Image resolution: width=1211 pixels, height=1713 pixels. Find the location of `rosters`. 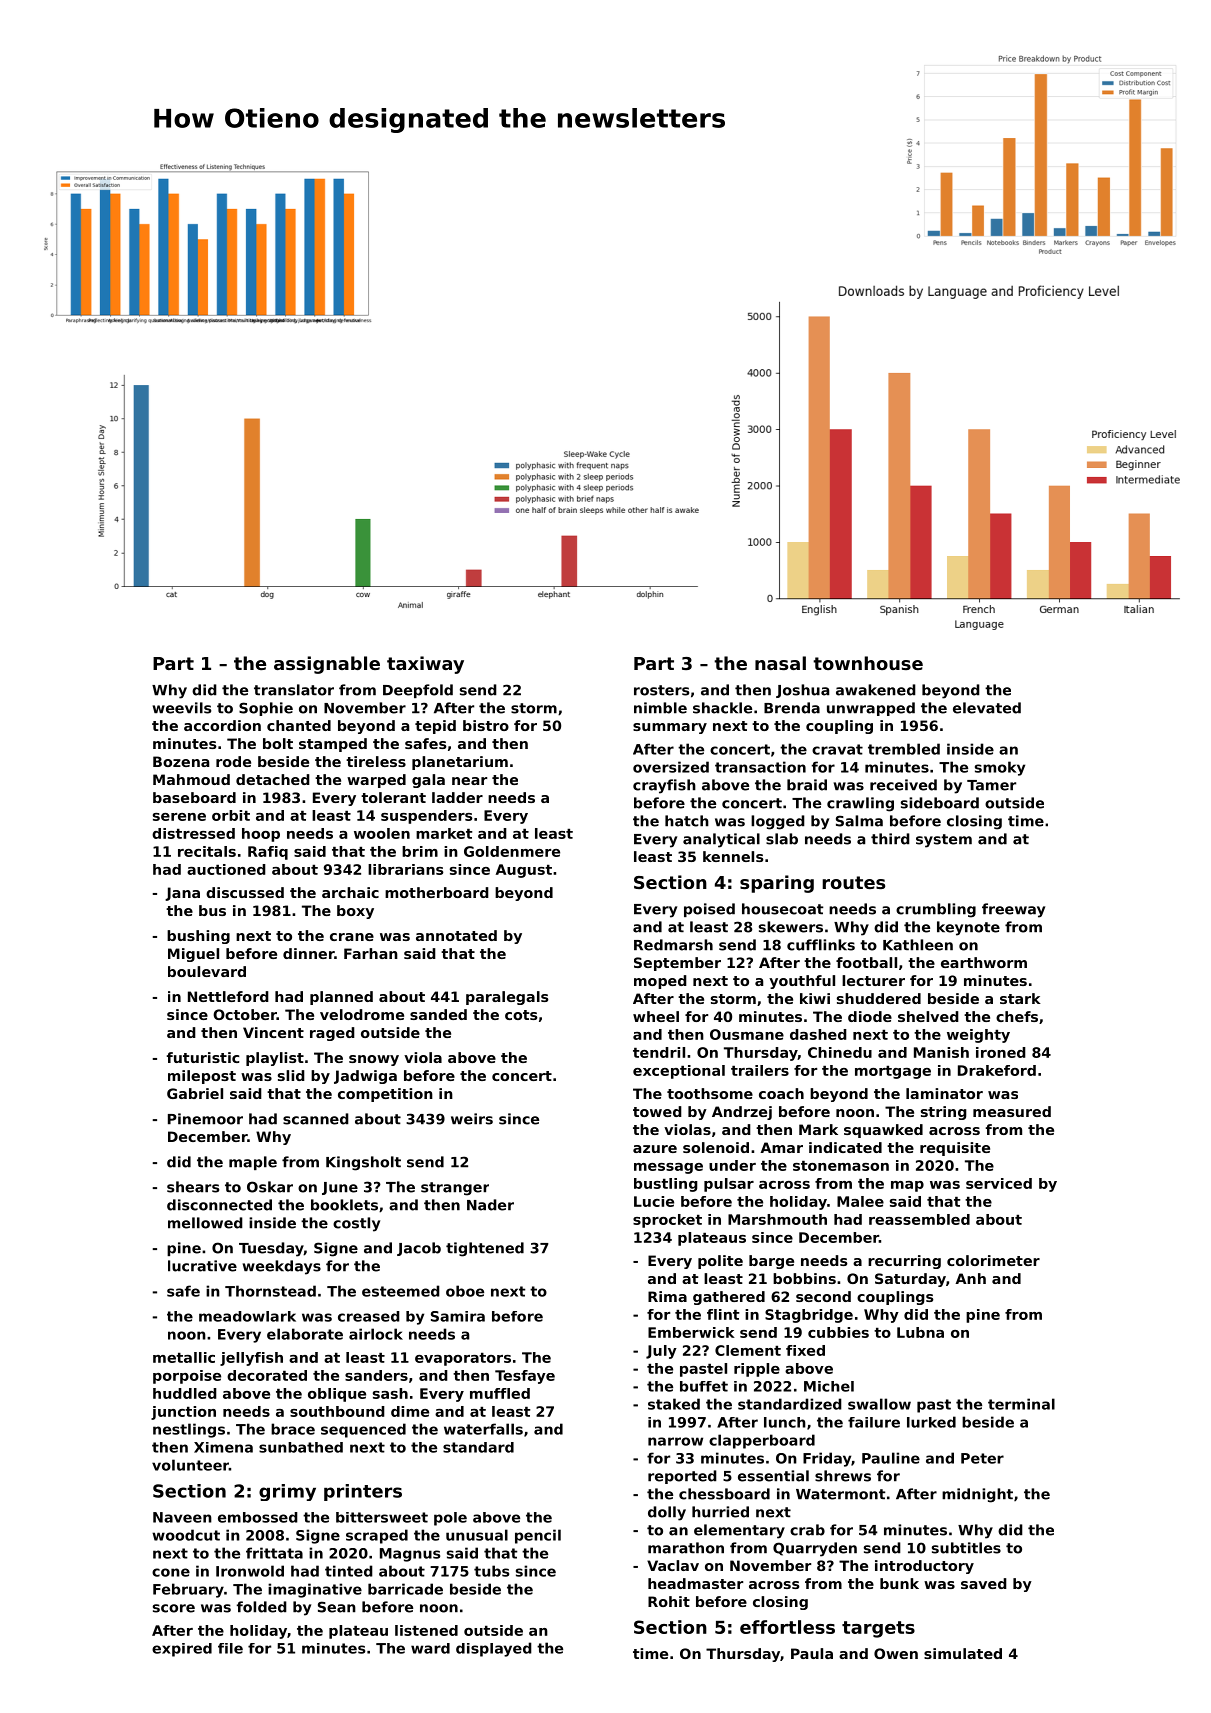

rosters is located at coordinates (661, 690).
